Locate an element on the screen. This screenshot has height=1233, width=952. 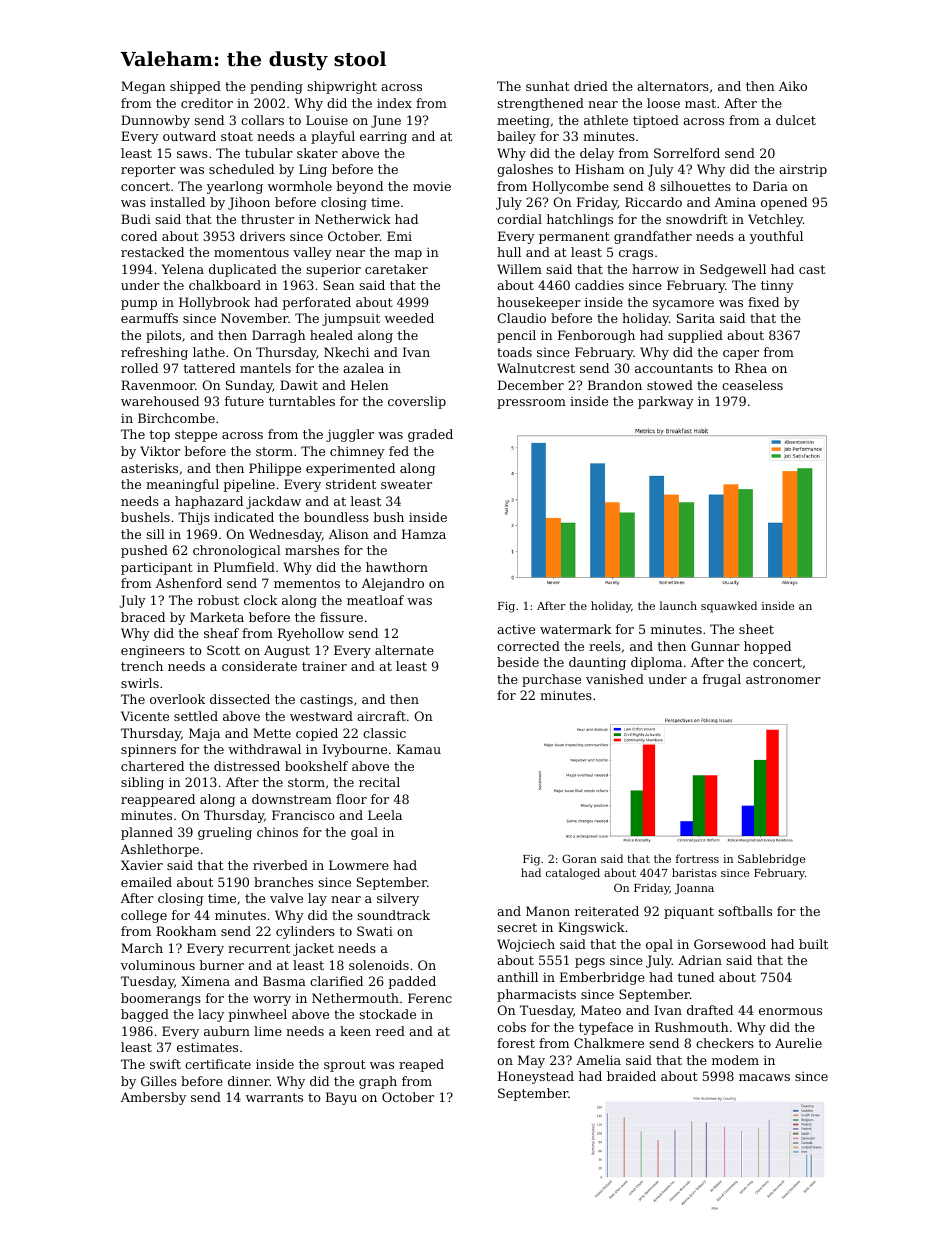
Budi is located at coordinates (136, 219).
